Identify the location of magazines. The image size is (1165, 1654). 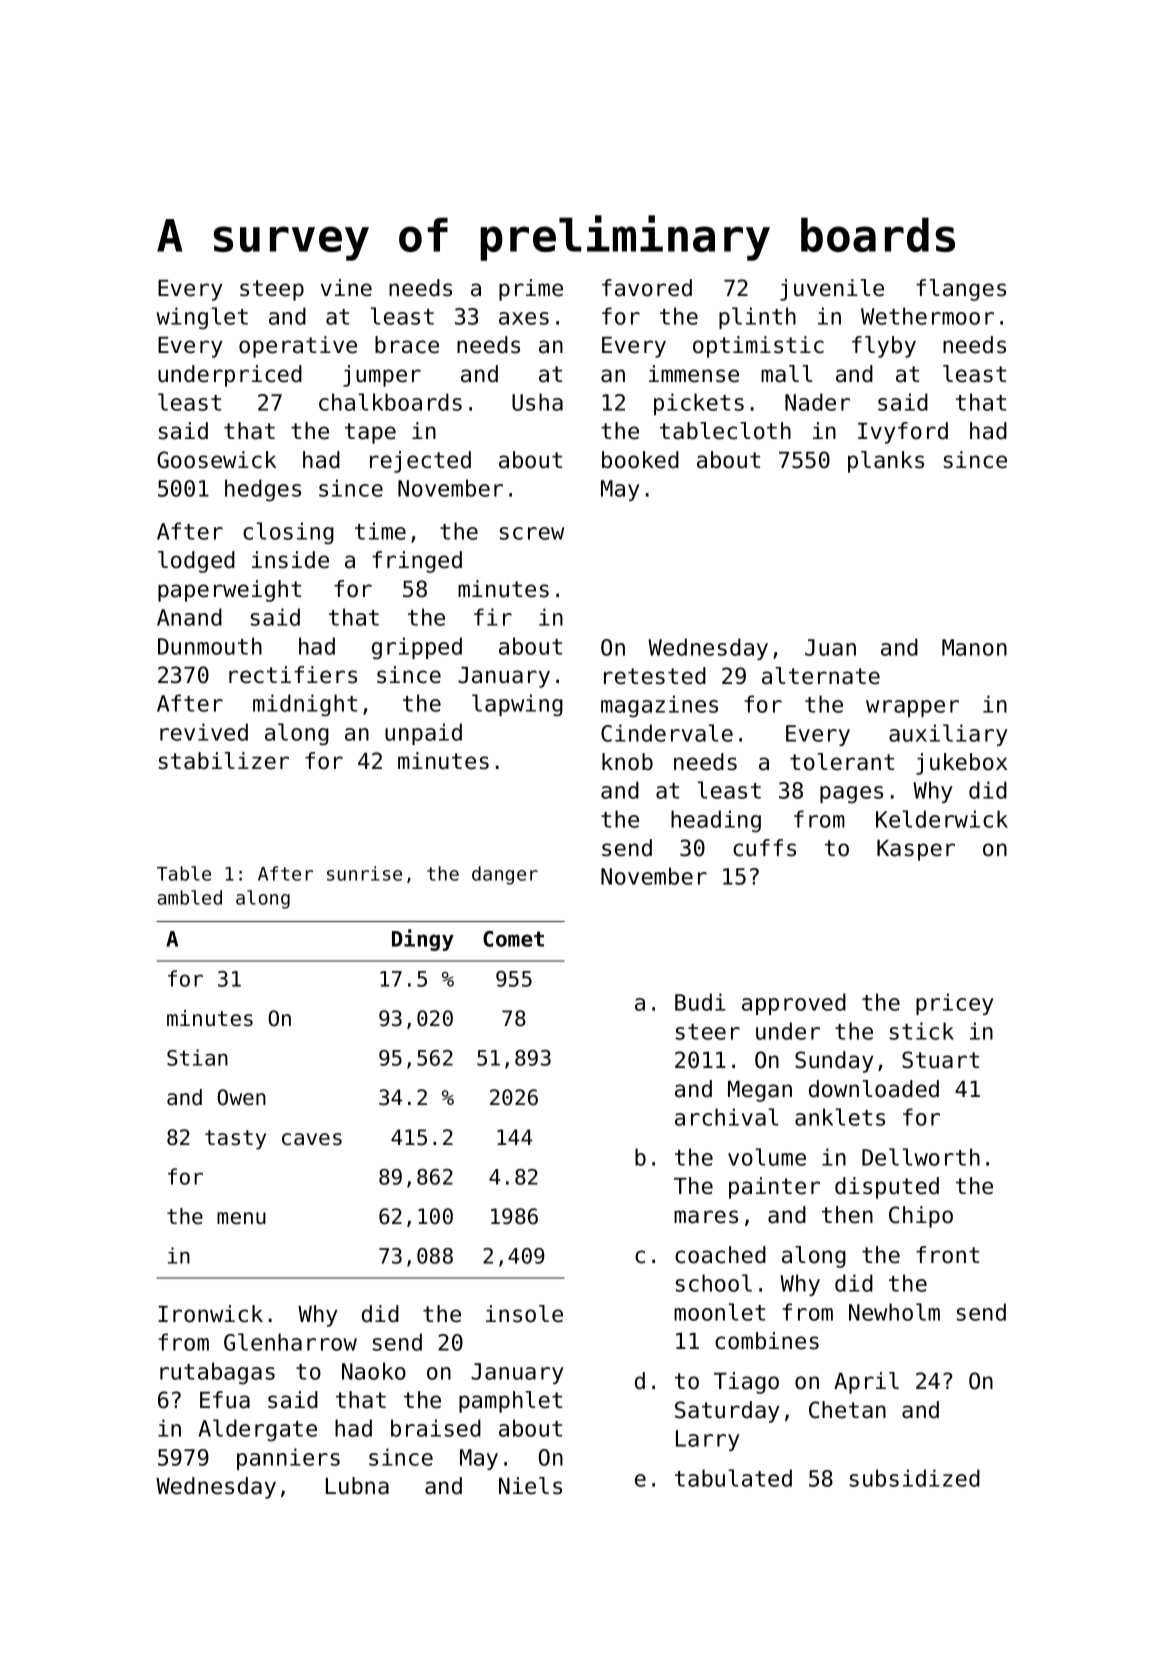
(659, 706).
